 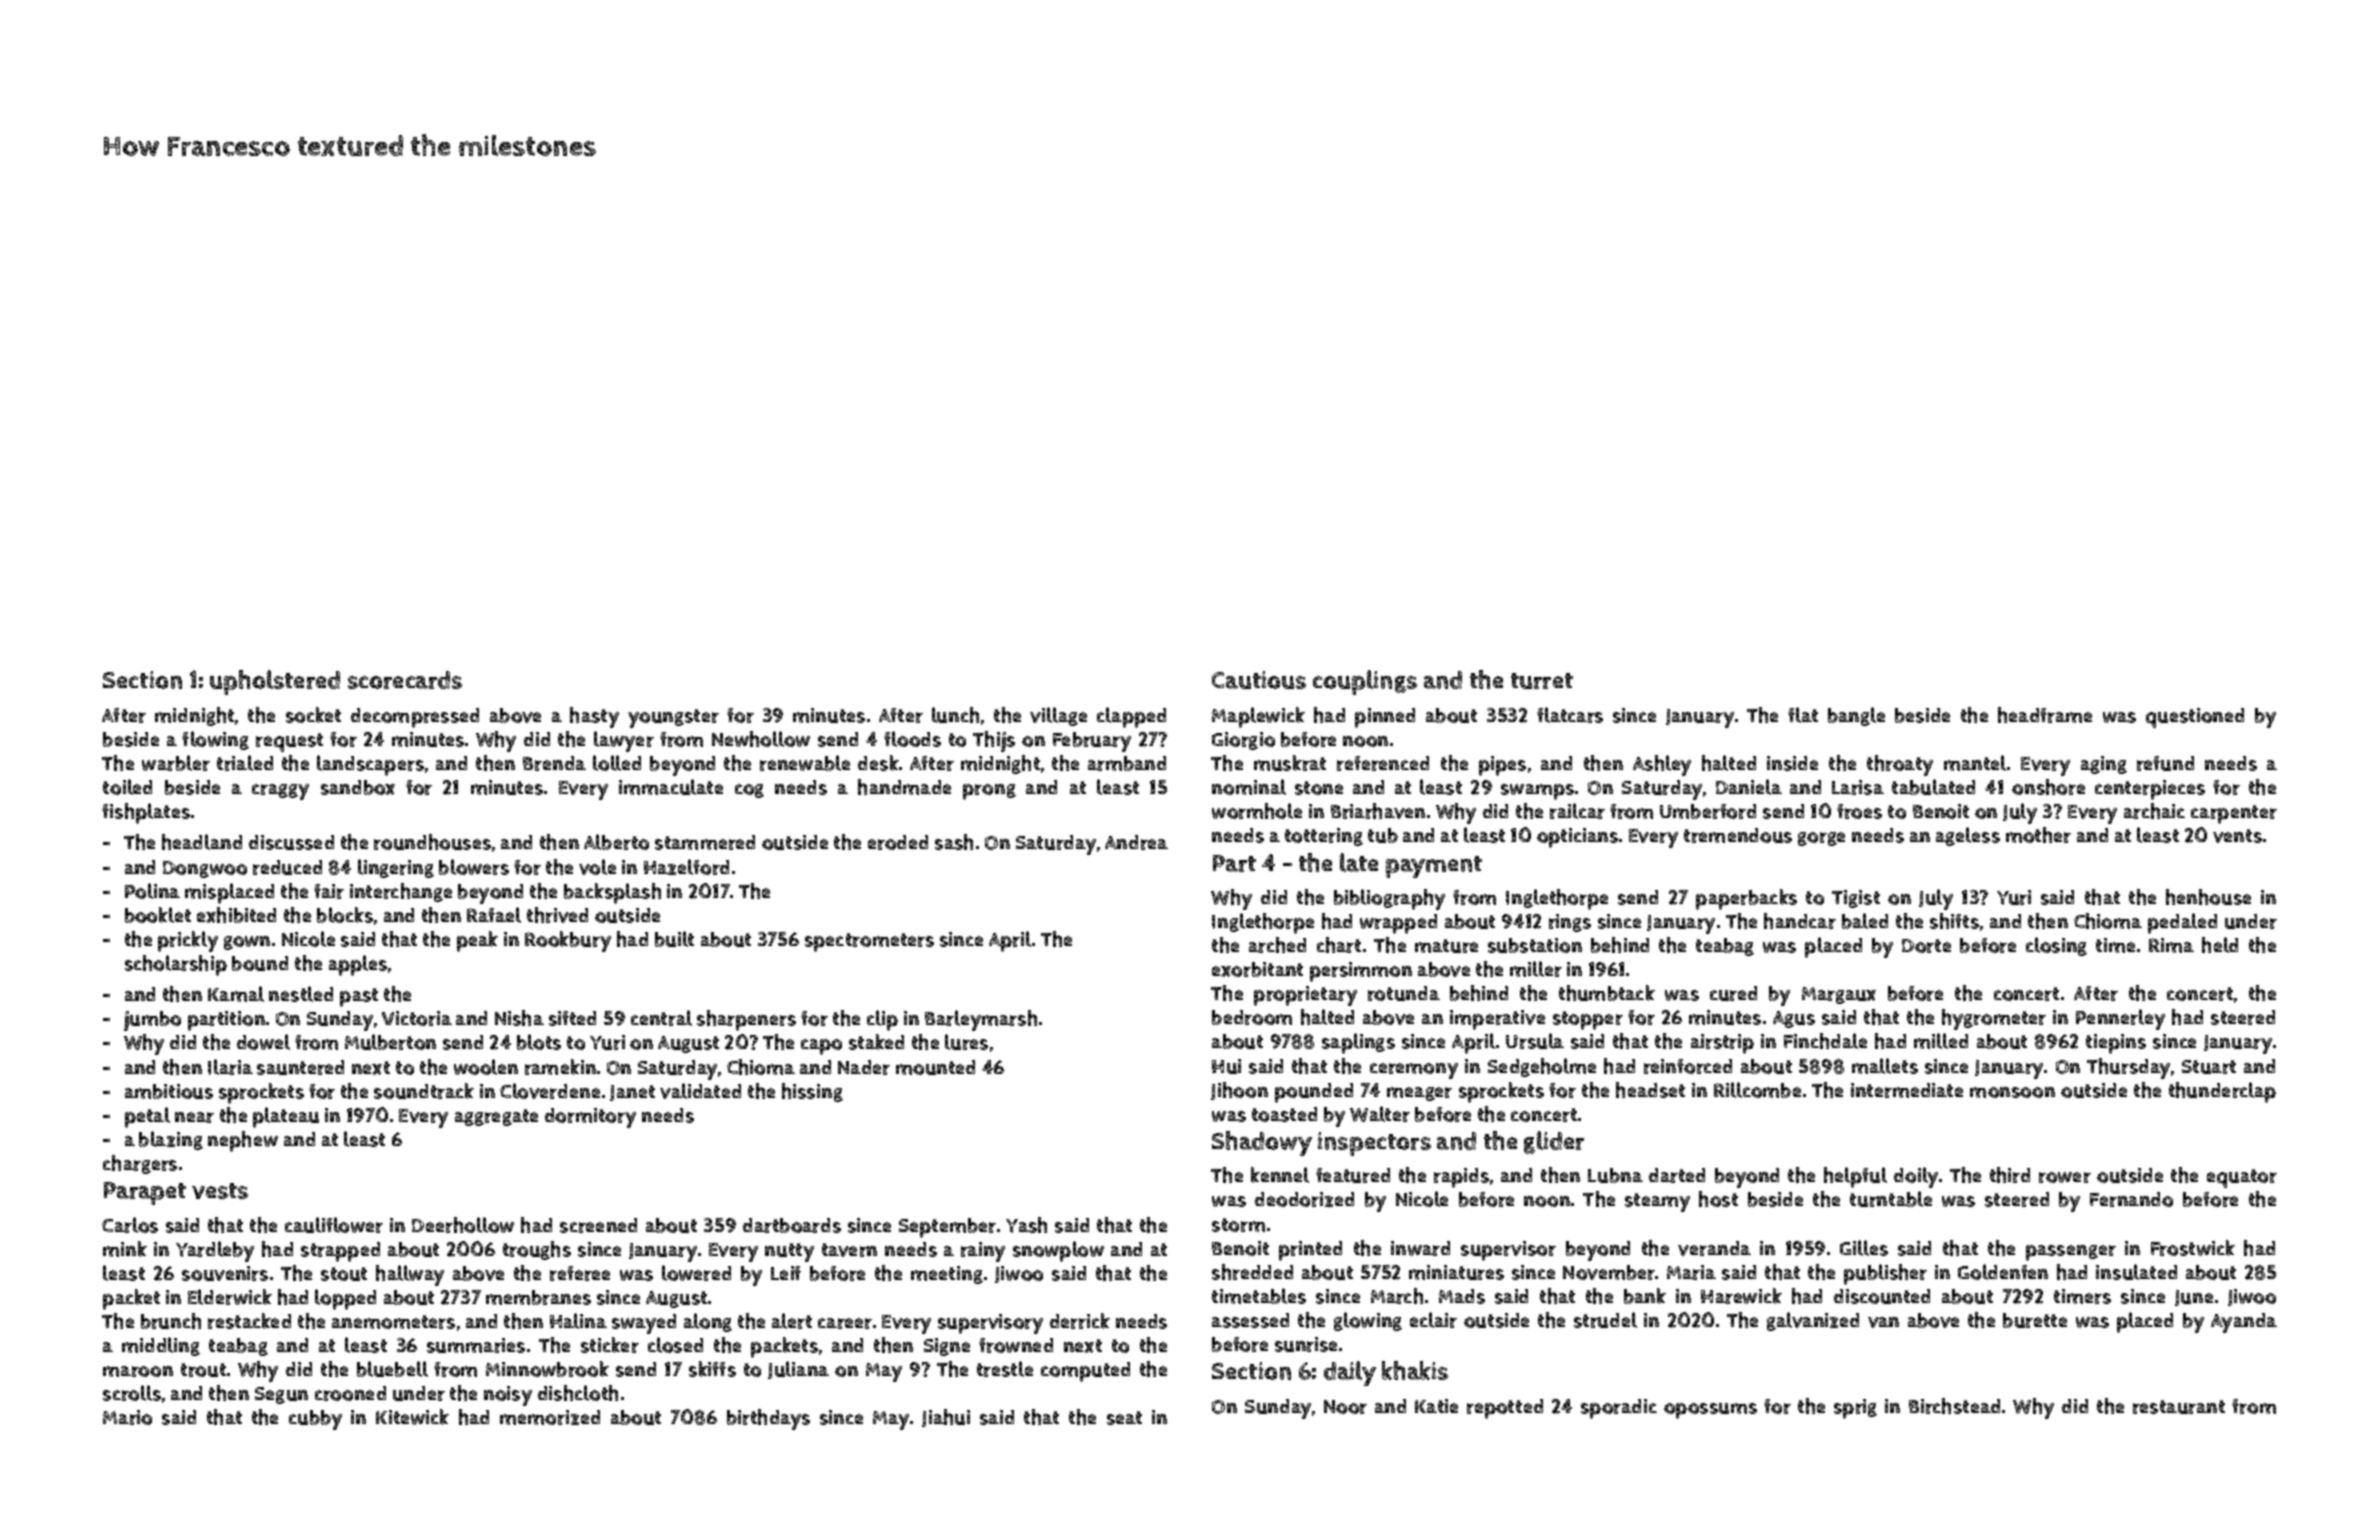 I want to click on equator, so click(x=2242, y=1178).
